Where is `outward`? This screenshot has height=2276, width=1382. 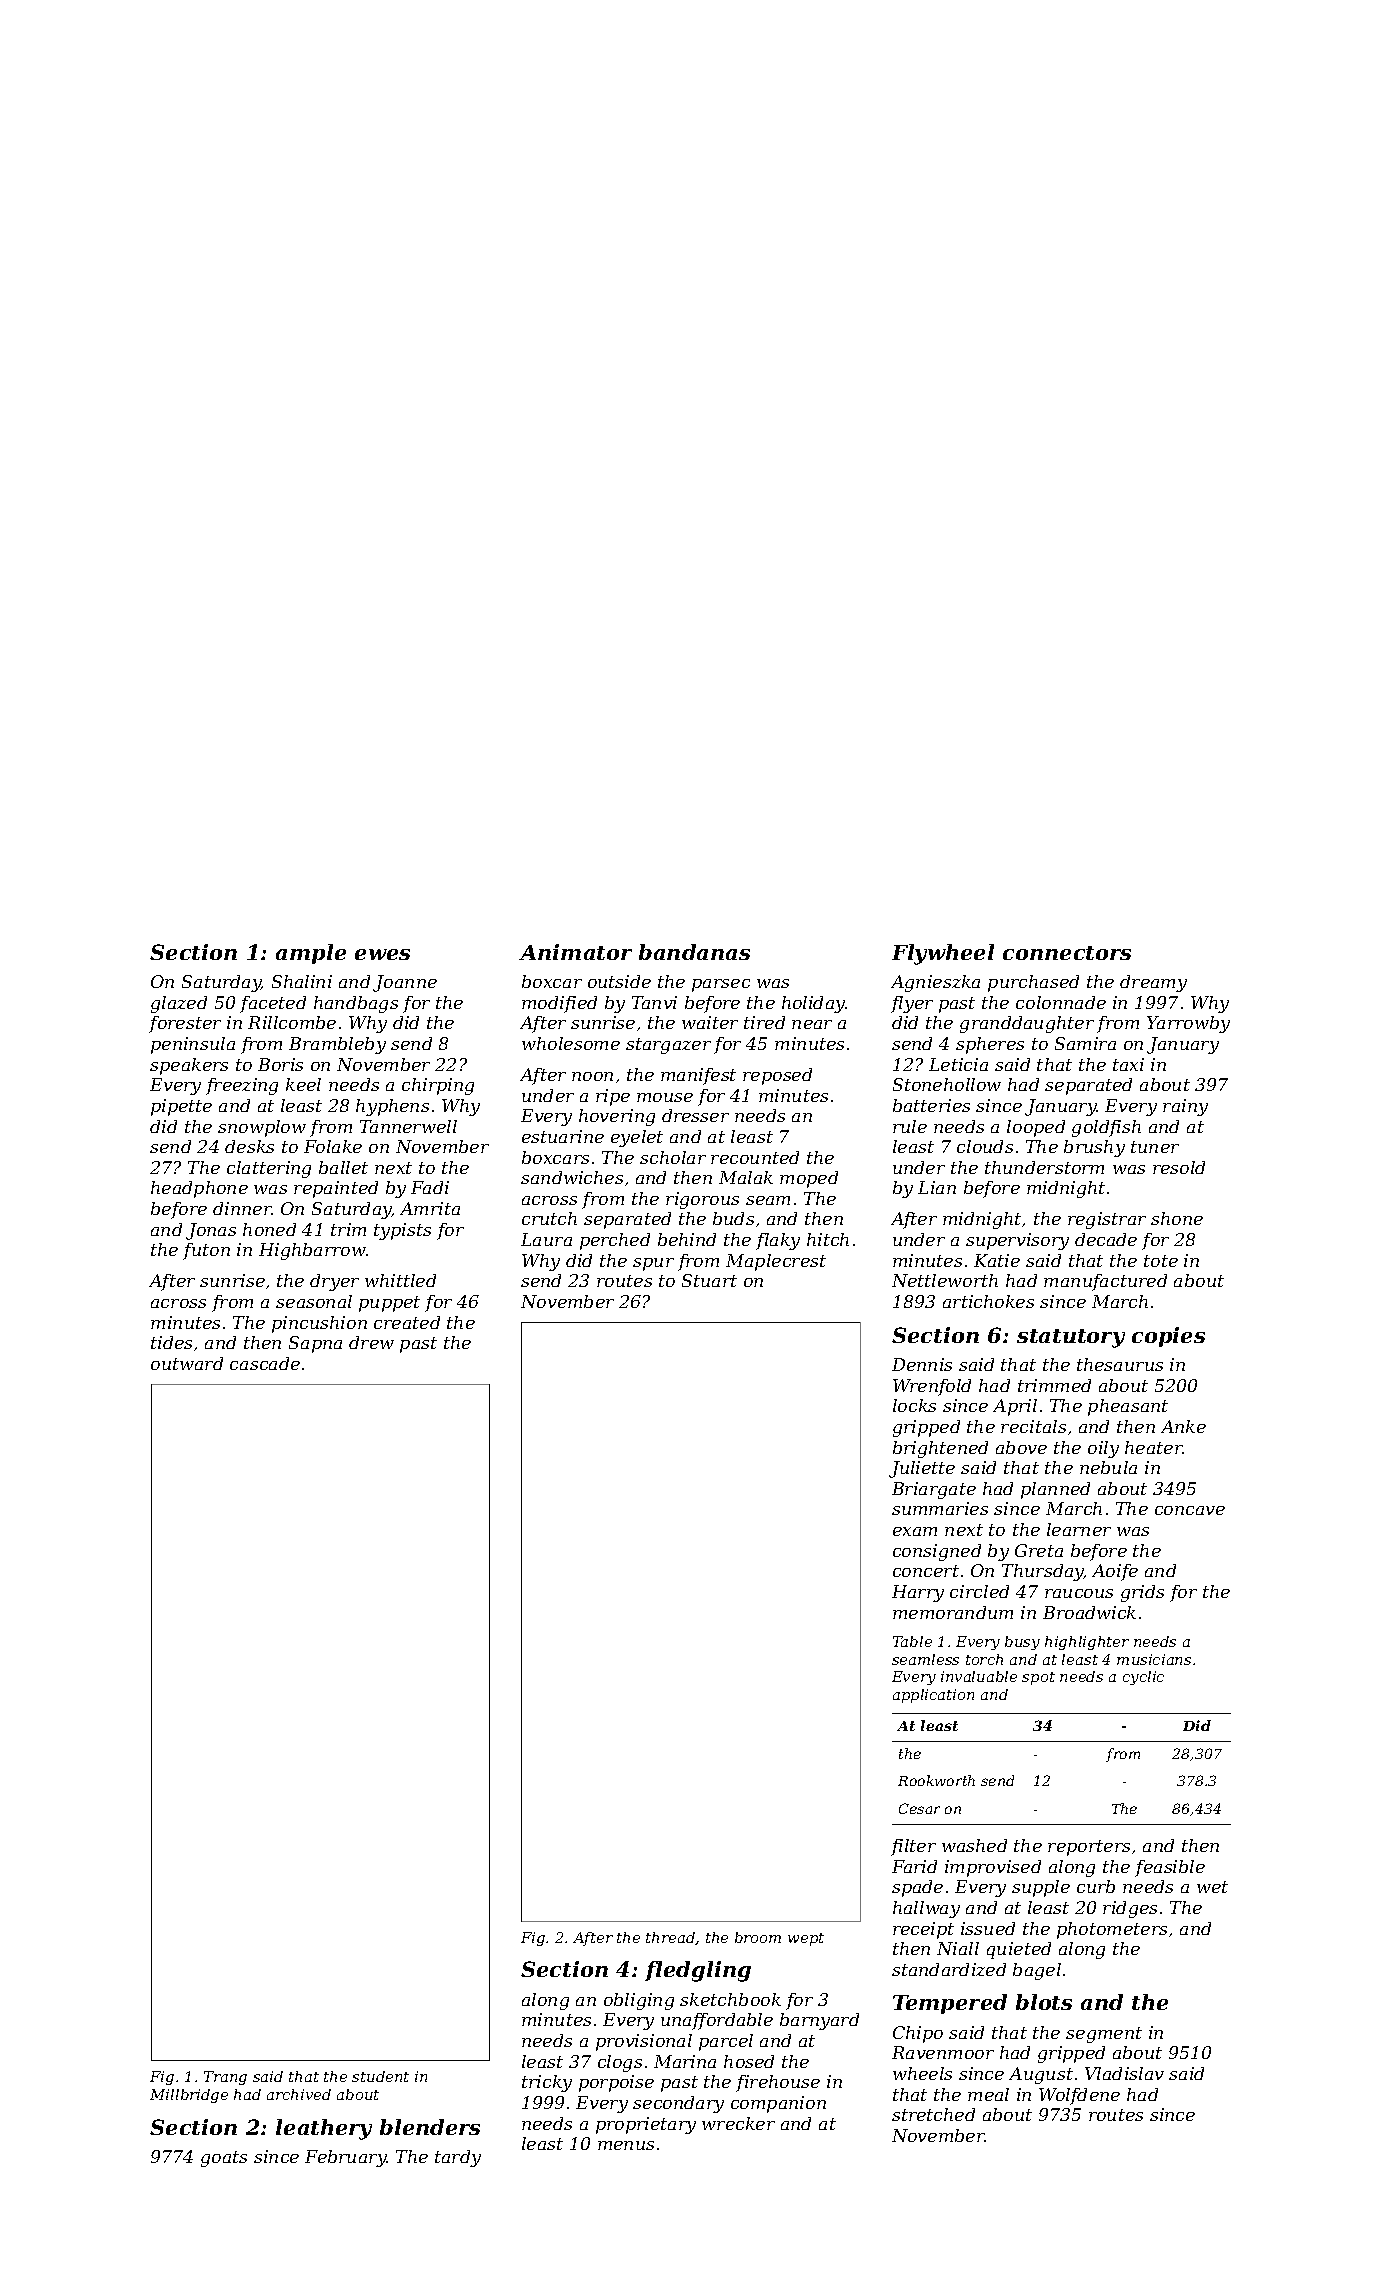
outward is located at coordinates (187, 1363).
